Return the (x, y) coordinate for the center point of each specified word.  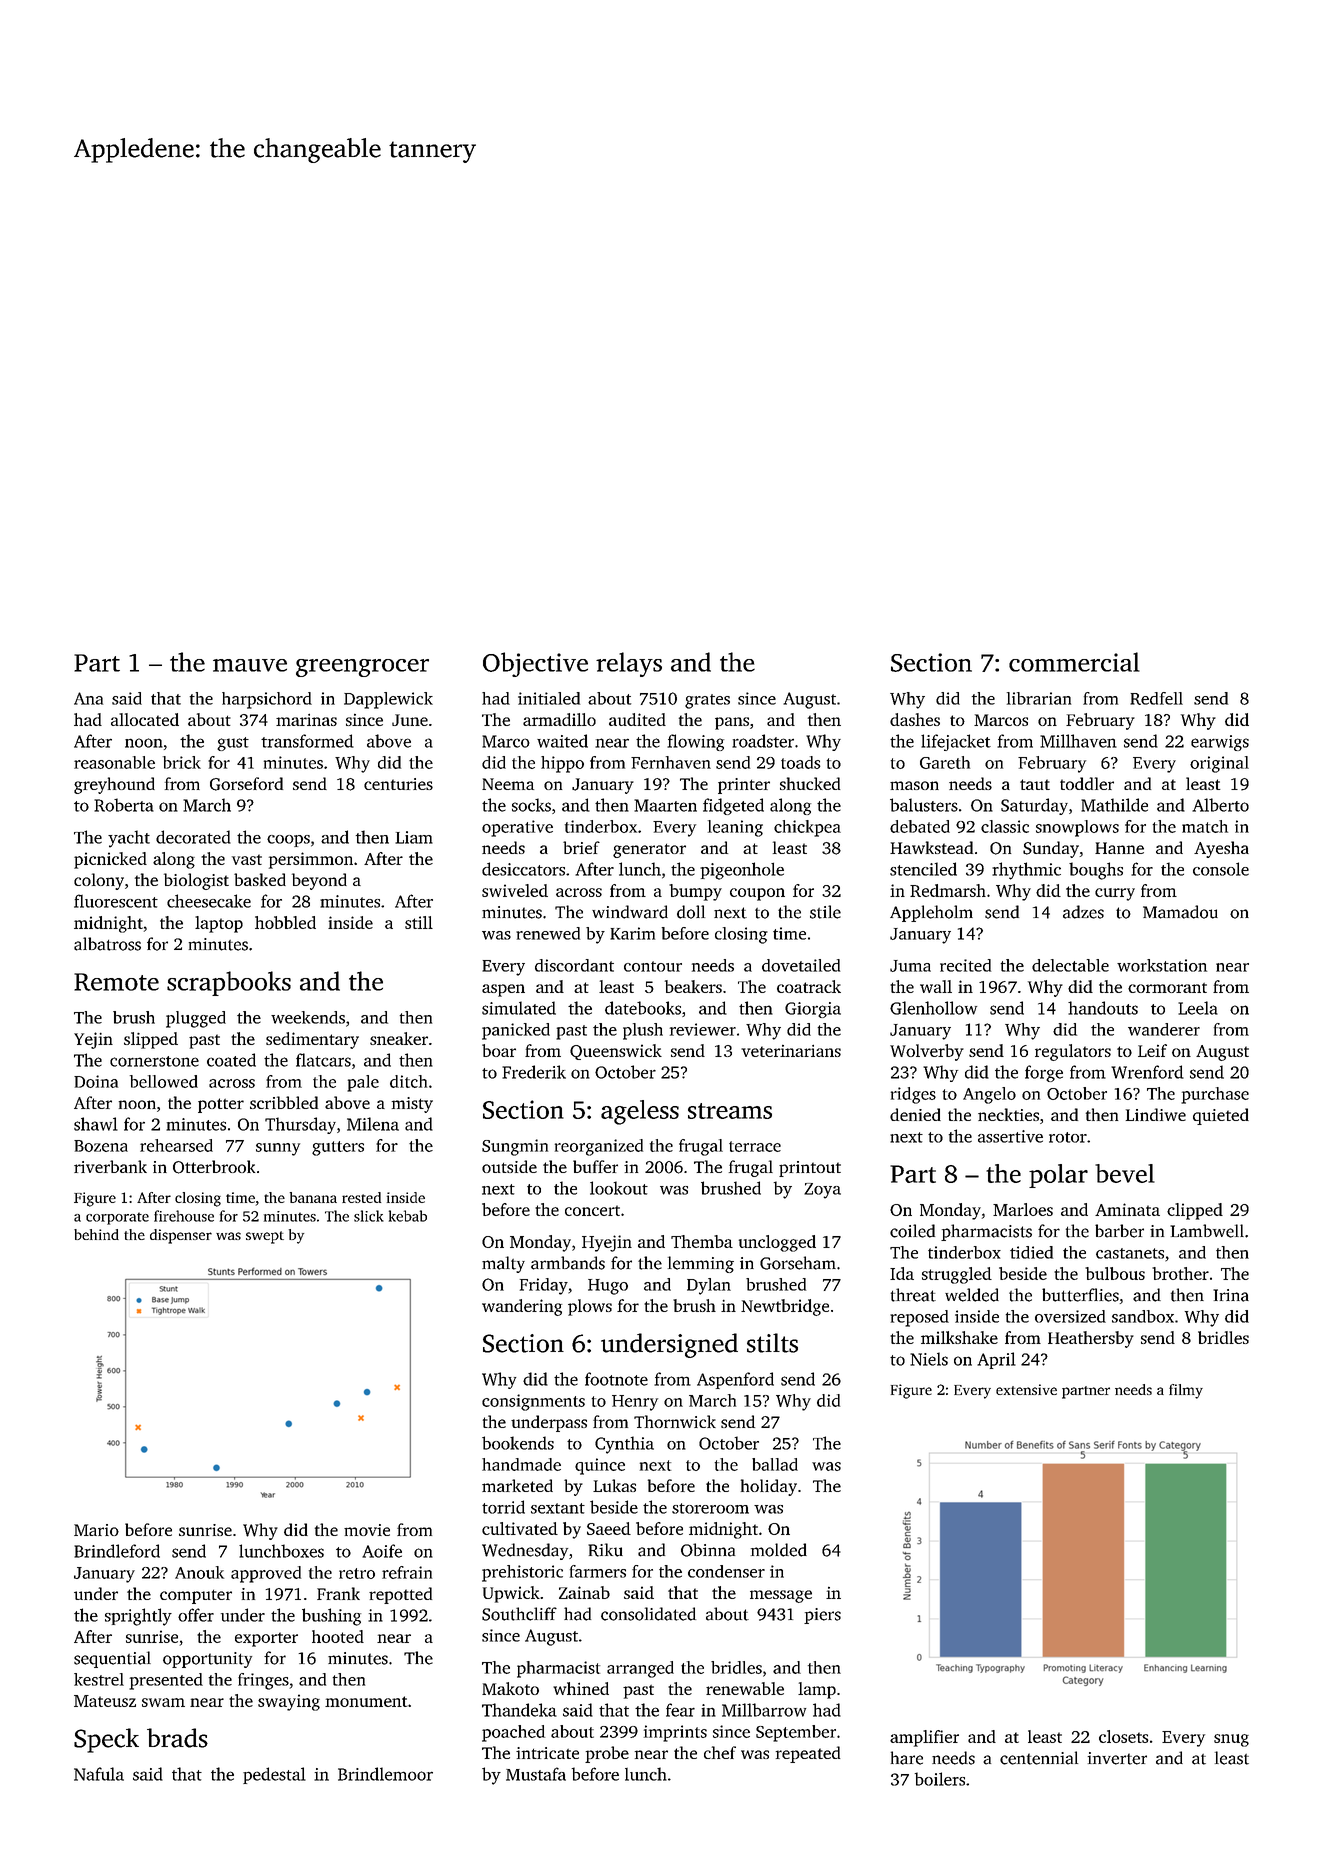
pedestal (274, 1775)
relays (629, 664)
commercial (1074, 662)
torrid (503, 1507)
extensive (1026, 1389)
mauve (250, 665)
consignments (533, 1402)
